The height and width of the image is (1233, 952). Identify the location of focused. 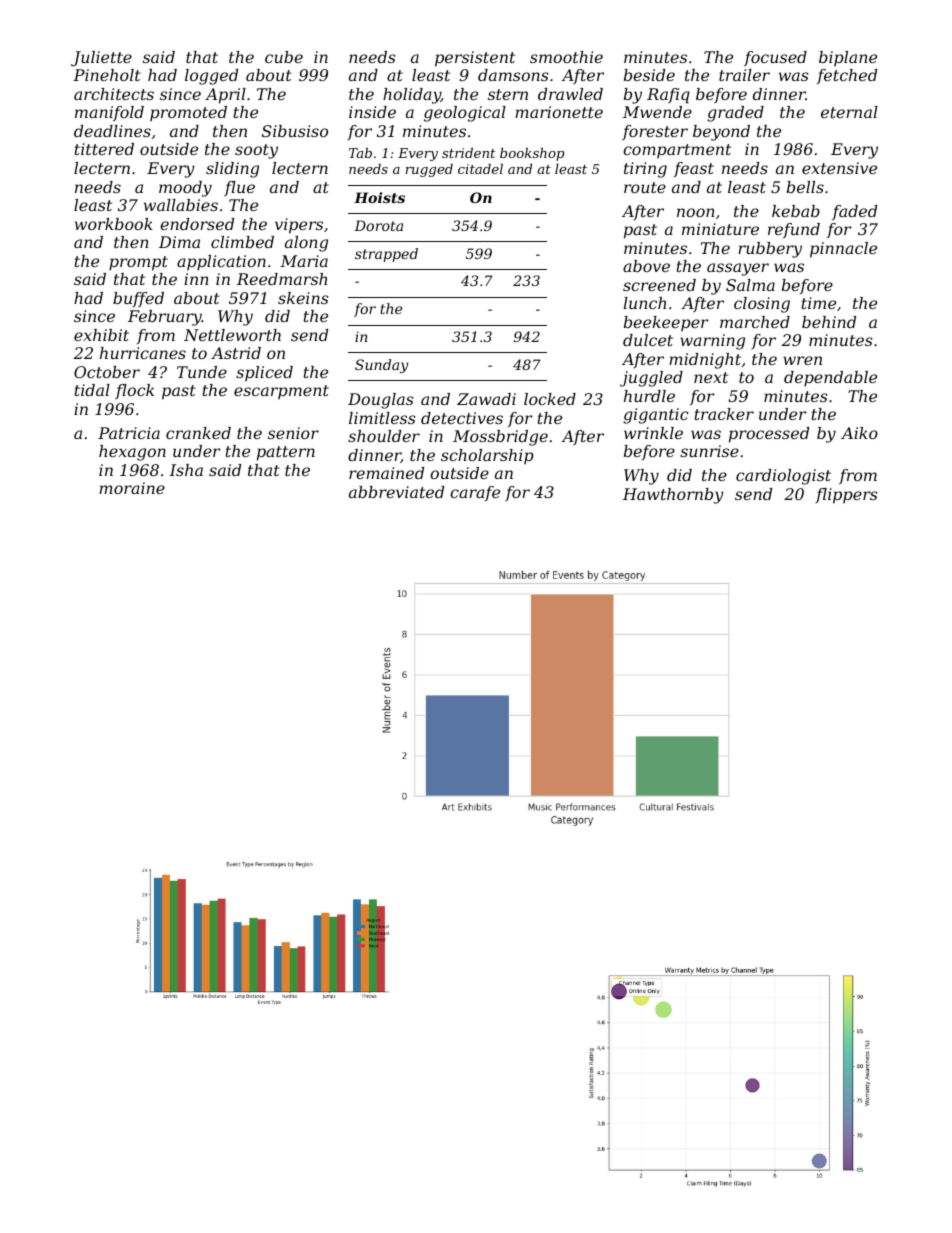
(775, 58).
